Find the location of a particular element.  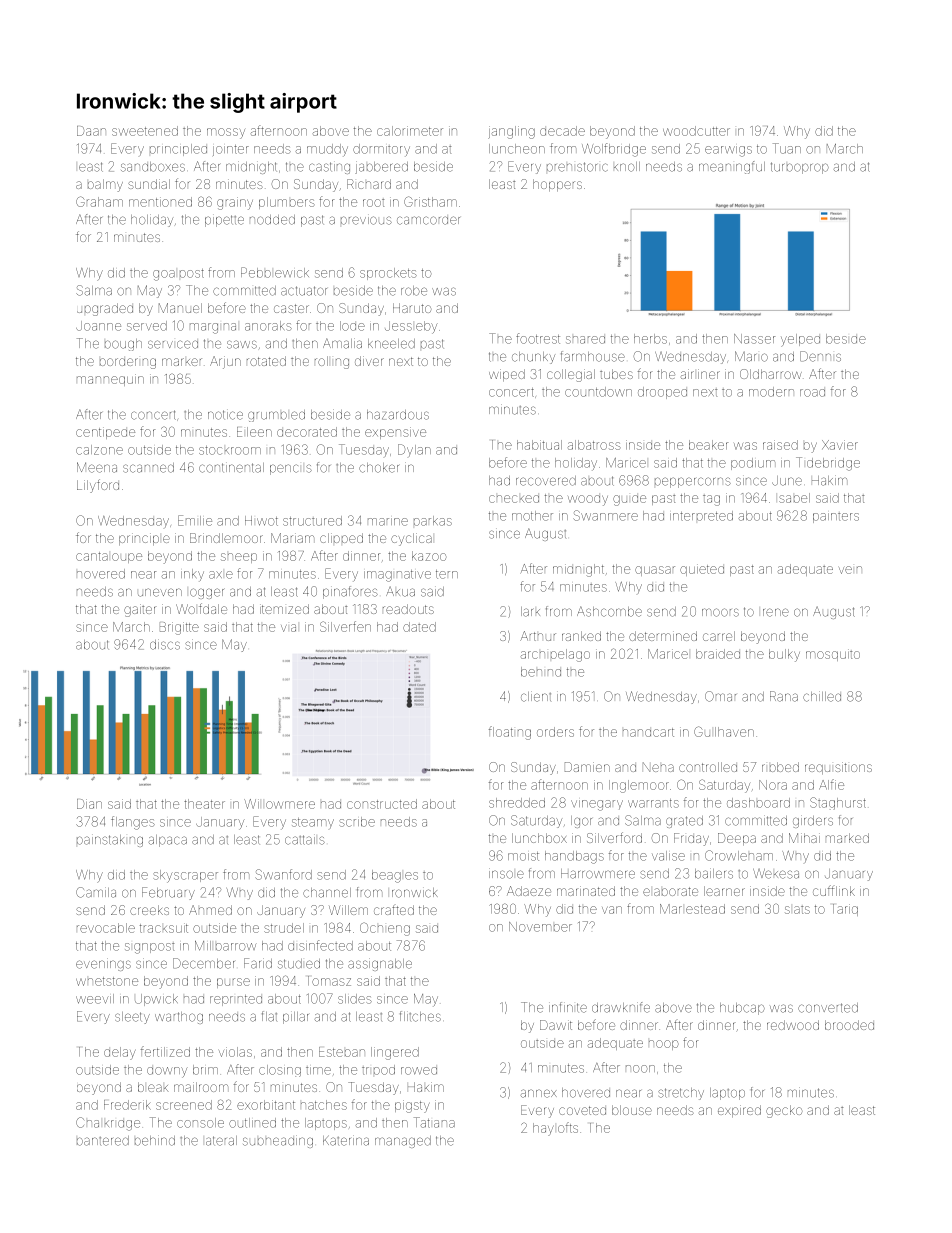

road is located at coordinates (812, 393).
